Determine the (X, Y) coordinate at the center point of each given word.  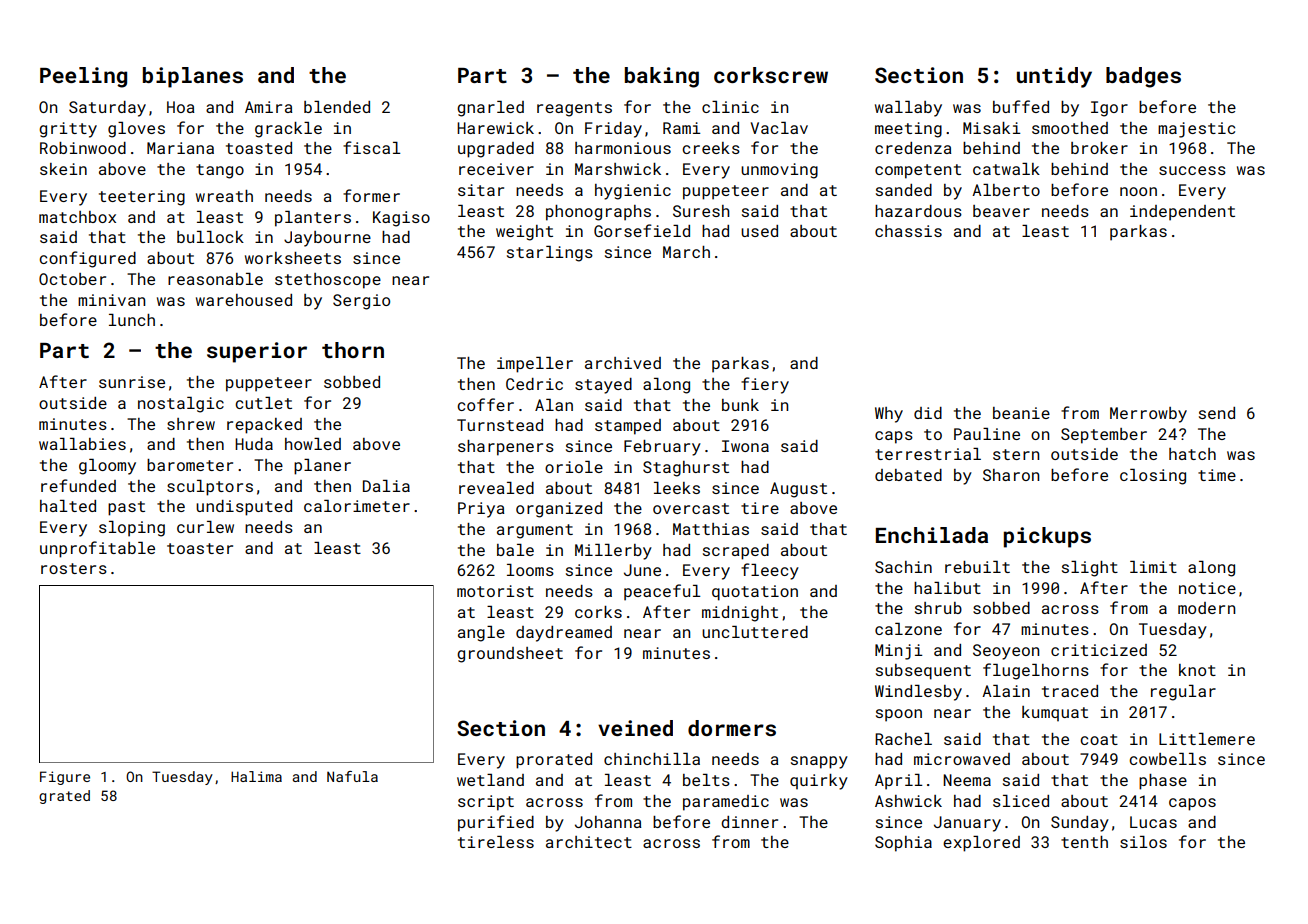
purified (496, 823)
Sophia (903, 844)
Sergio (361, 302)
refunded (78, 485)
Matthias (711, 529)
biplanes (193, 77)
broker (1099, 148)
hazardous (918, 211)
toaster (200, 548)
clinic (730, 107)
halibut (947, 588)
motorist (495, 591)
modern (1206, 608)
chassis (908, 231)
